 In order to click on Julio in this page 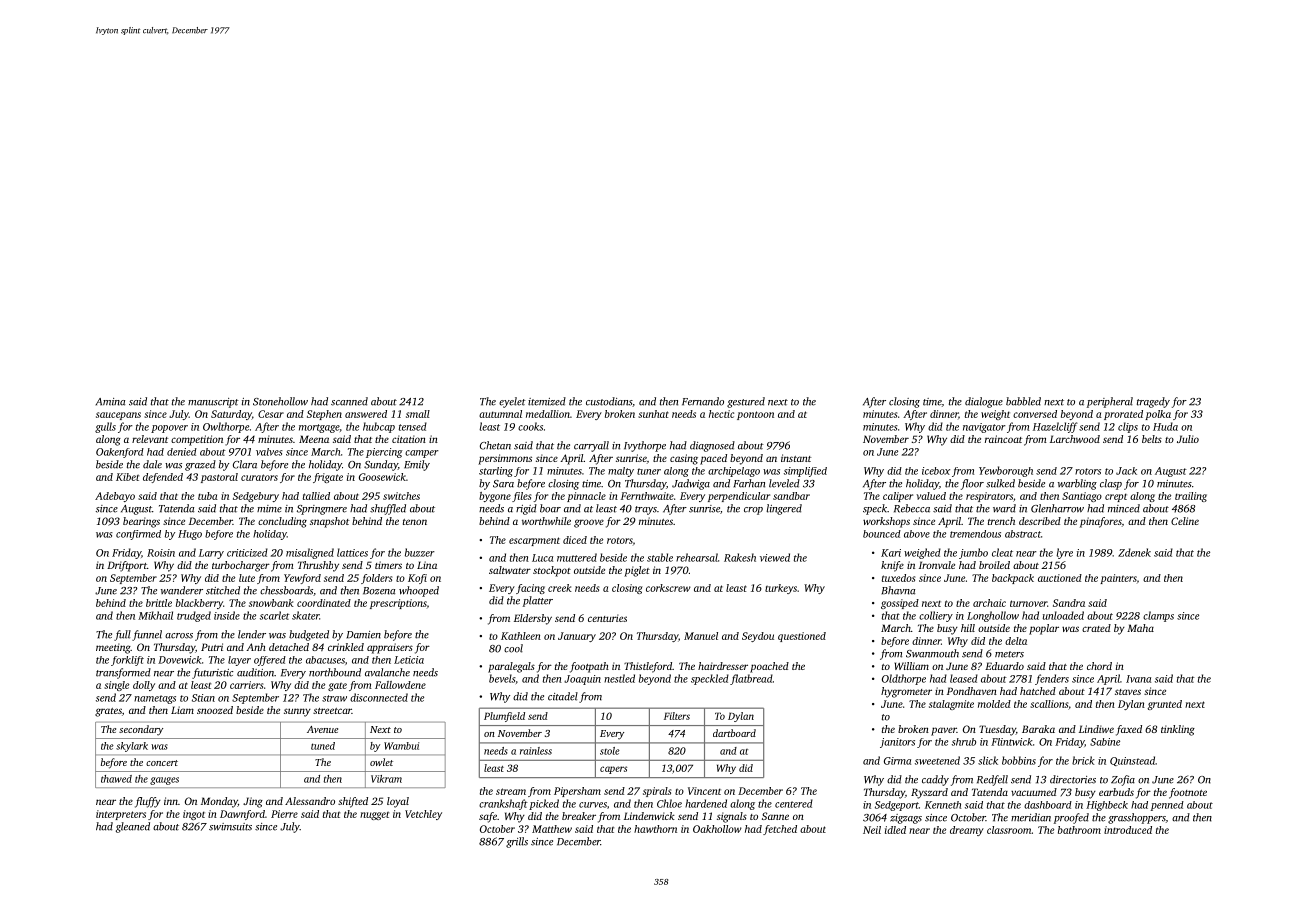, I will do `click(1188, 439)`.
